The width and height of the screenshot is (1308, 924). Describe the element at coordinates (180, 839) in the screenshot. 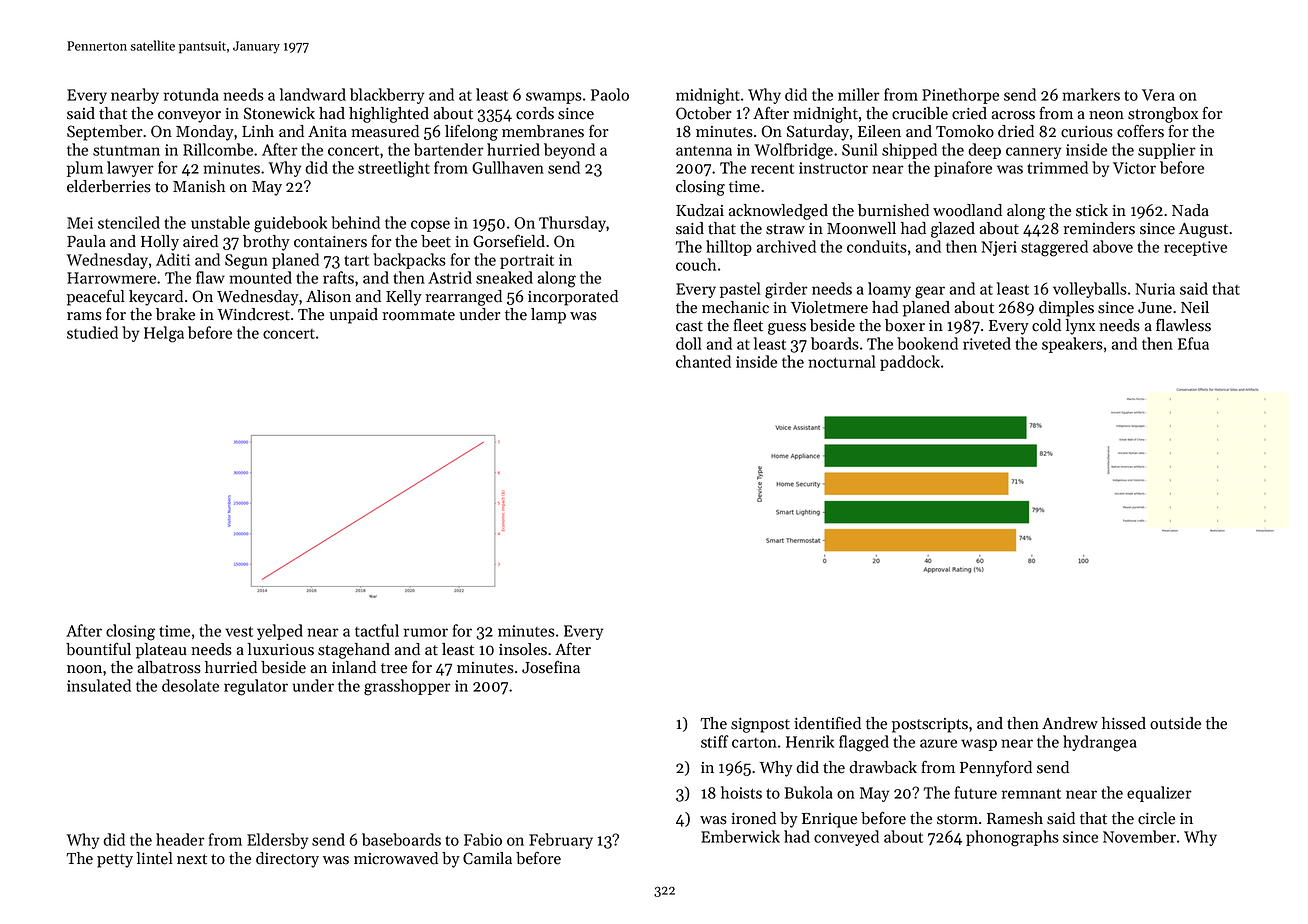

I see `header` at that location.
